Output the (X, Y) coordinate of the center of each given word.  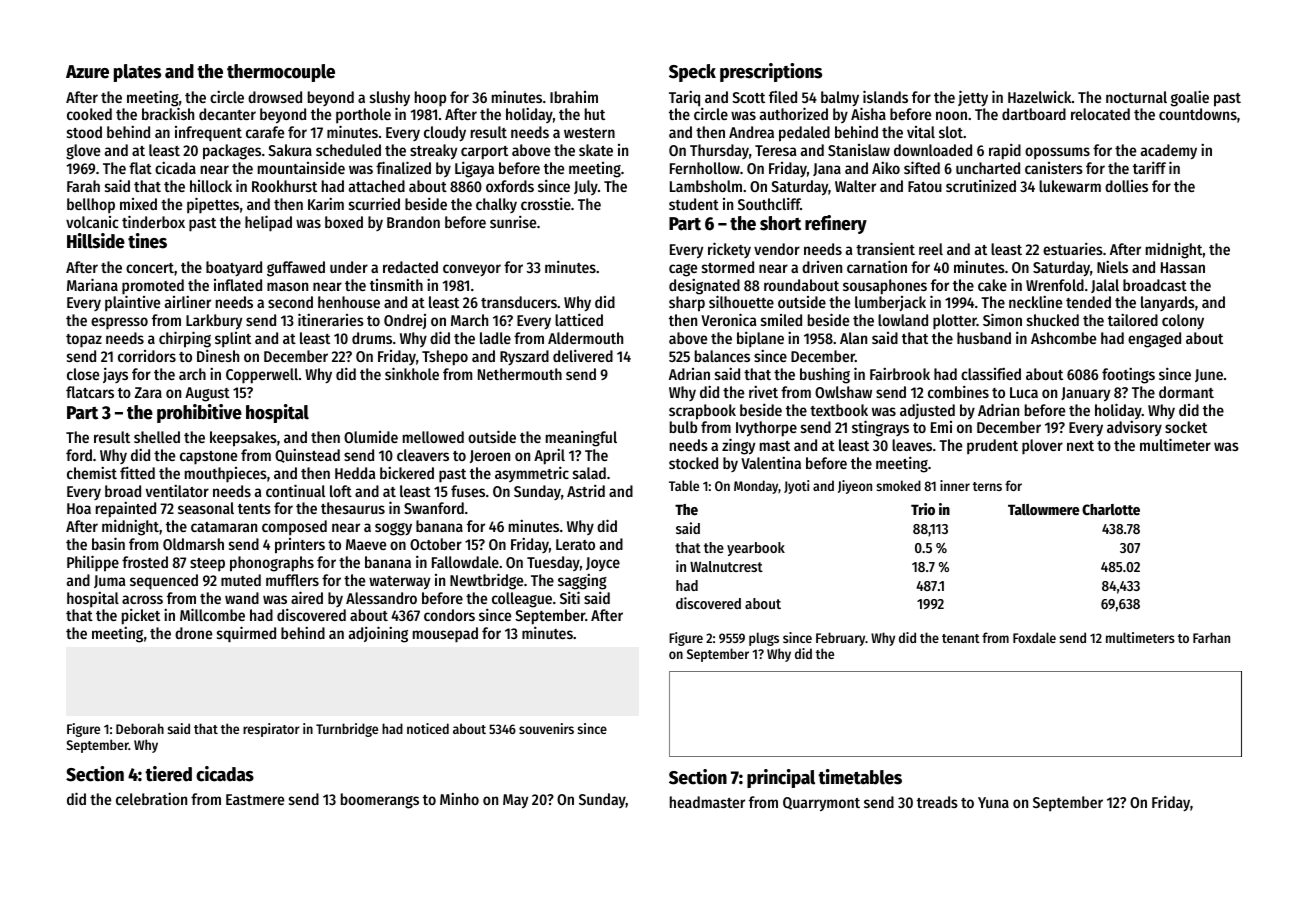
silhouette (741, 301)
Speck (692, 73)
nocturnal (1136, 97)
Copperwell (262, 376)
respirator (271, 730)
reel (931, 249)
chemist (92, 472)
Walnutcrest (726, 566)
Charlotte (1111, 509)
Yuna (993, 802)
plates (137, 73)
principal (781, 778)
